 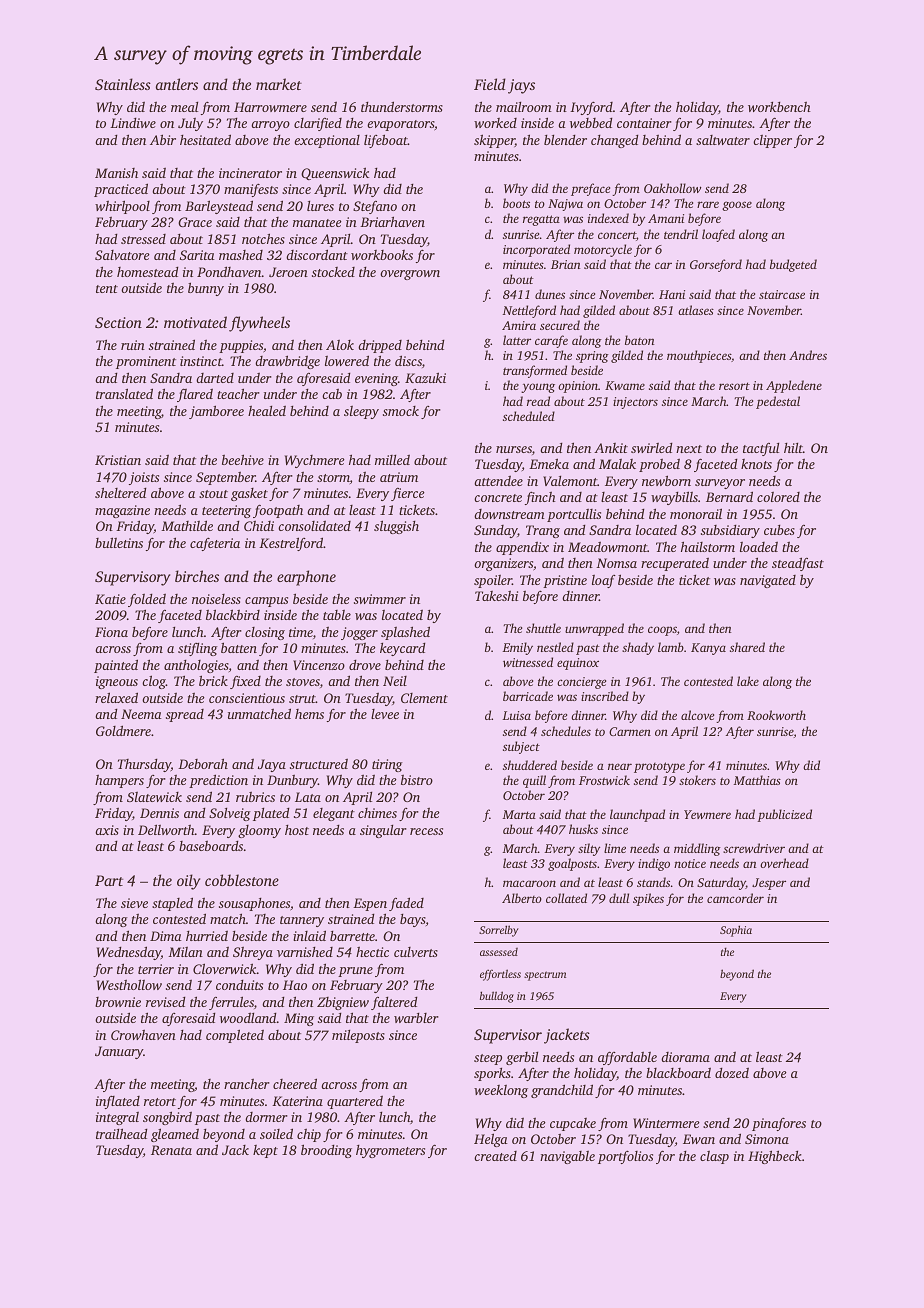 What do you see at coordinates (490, 84) in the screenshot?
I see `Field` at bounding box center [490, 84].
